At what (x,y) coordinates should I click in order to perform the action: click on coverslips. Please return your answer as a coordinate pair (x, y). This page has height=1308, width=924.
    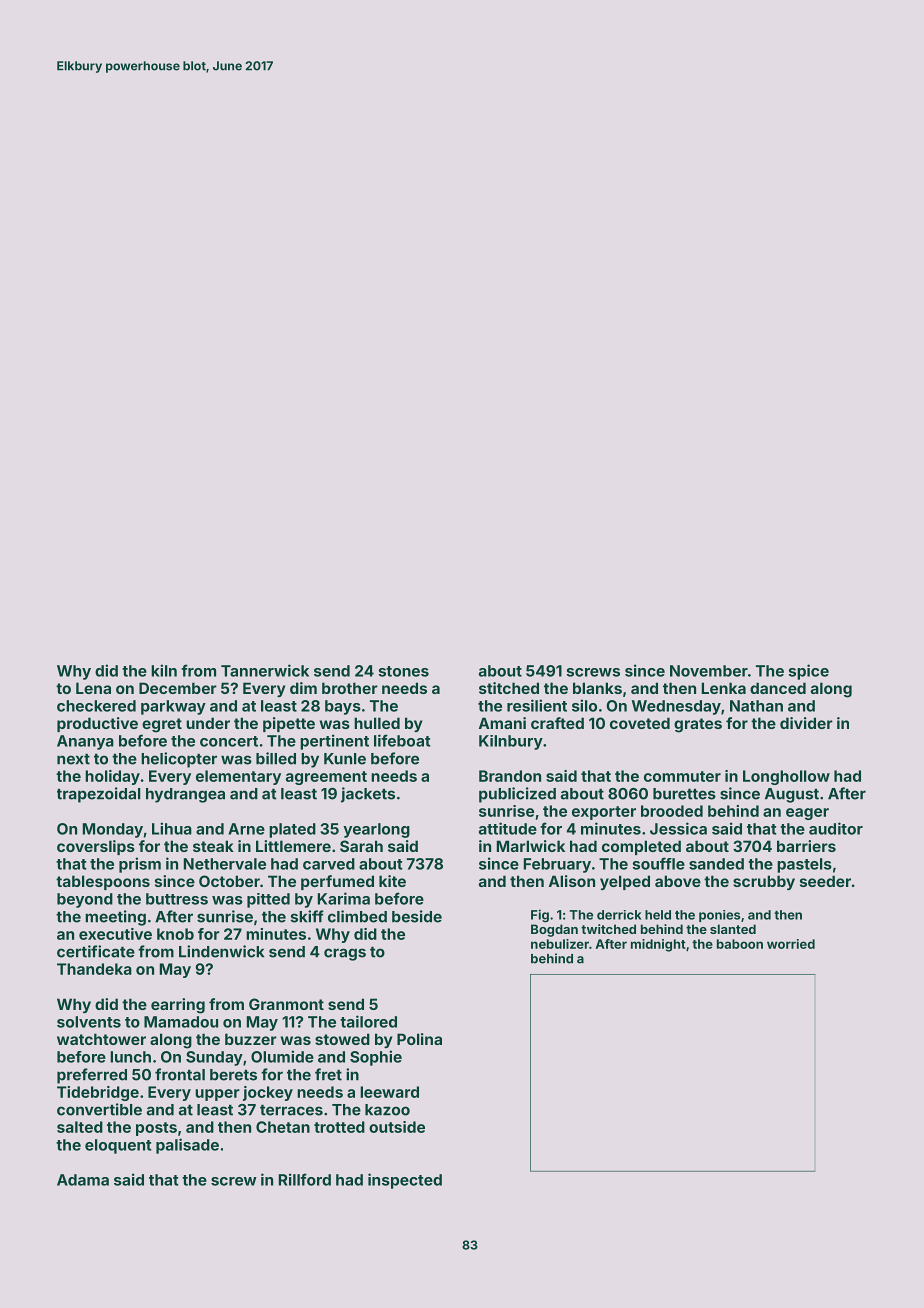
    Looking at the image, I should click on (96, 847).
